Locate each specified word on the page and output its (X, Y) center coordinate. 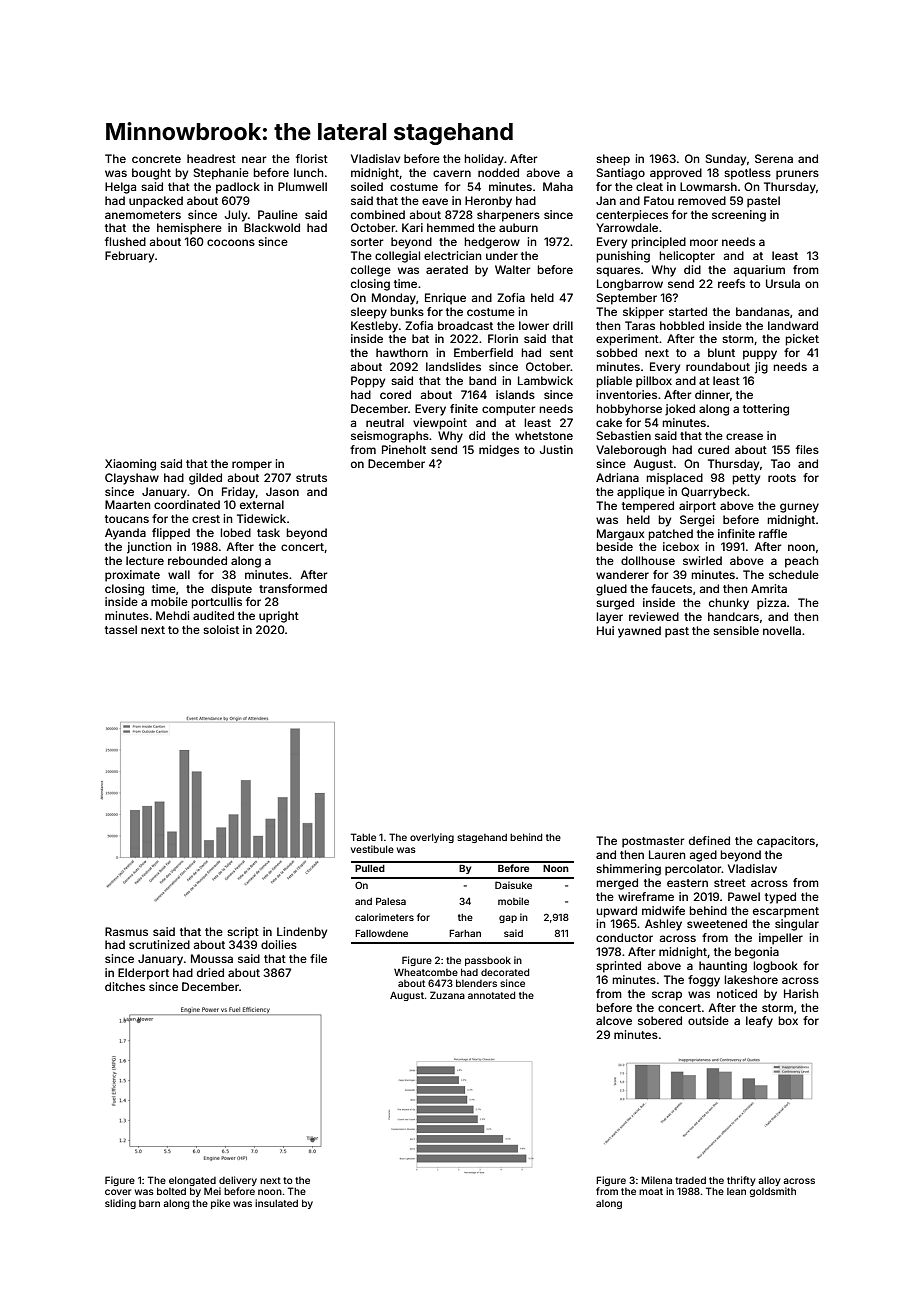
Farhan (465, 933)
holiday (484, 160)
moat (651, 1191)
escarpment (786, 912)
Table (363, 837)
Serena (774, 158)
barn (149, 1203)
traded (690, 1180)
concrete (156, 159)
